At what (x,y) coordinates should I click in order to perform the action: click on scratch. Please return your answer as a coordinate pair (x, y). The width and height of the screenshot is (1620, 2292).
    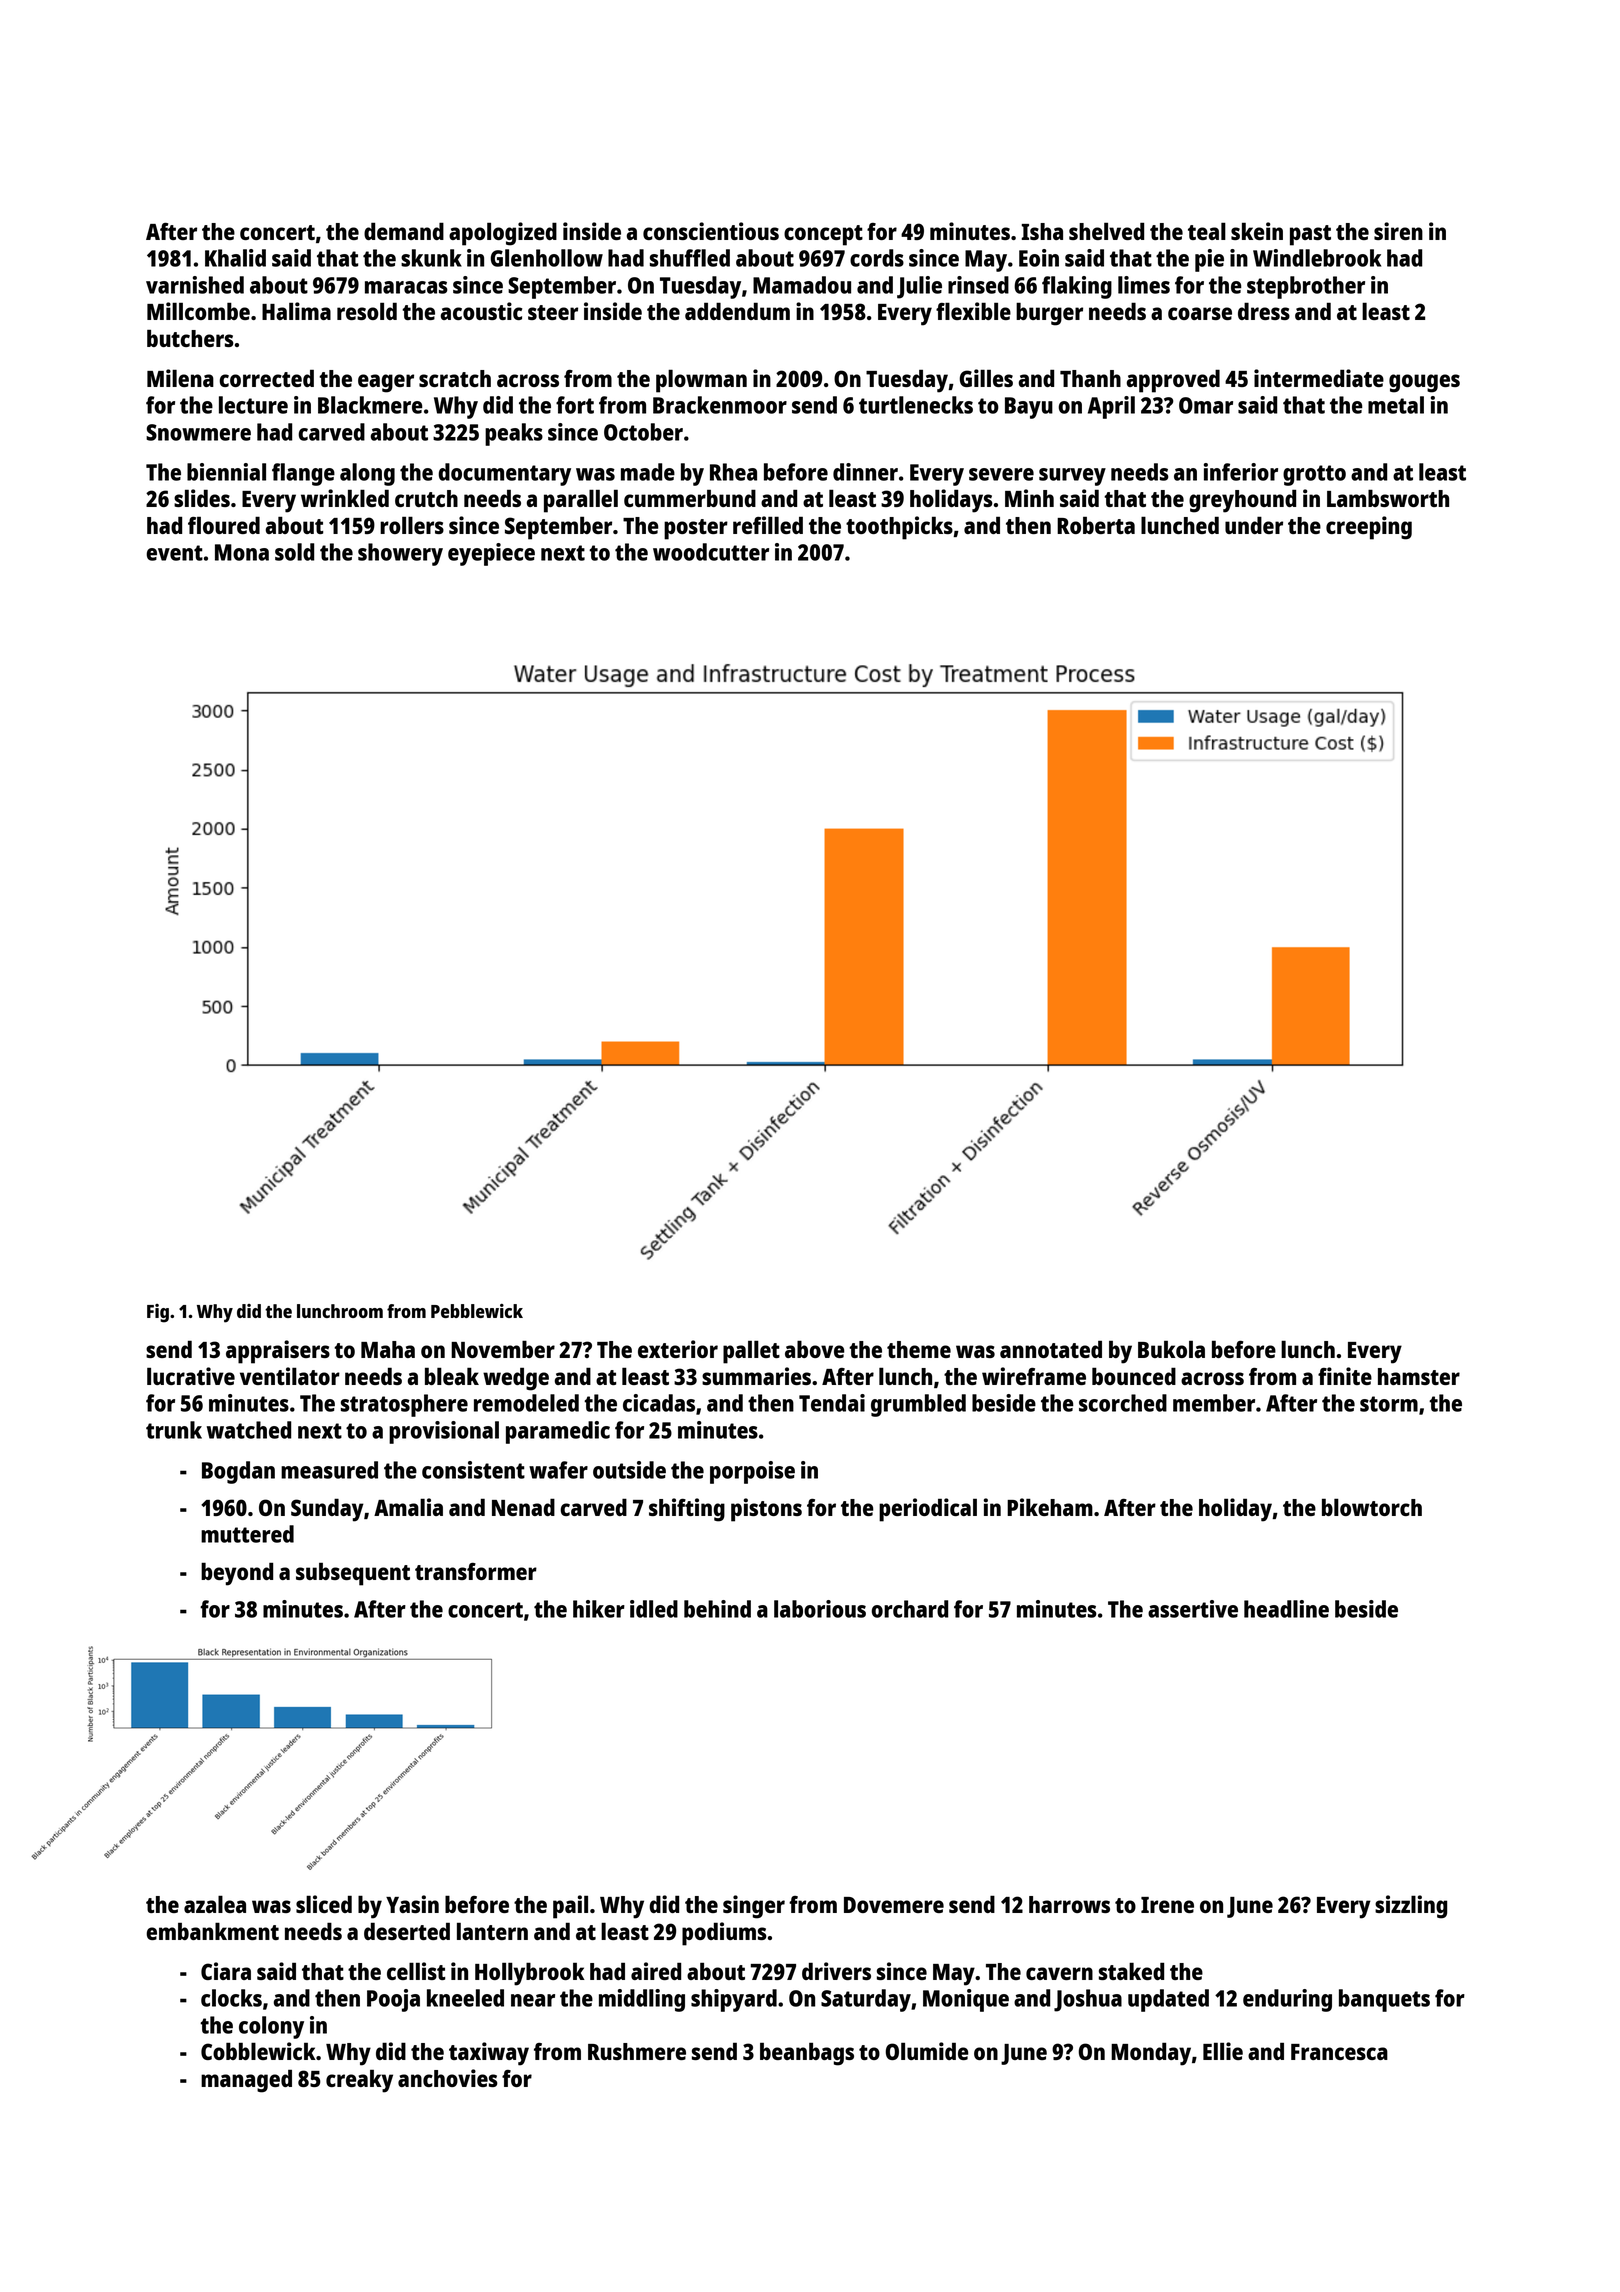
    Looking at the image, I should click on (455, 378).
